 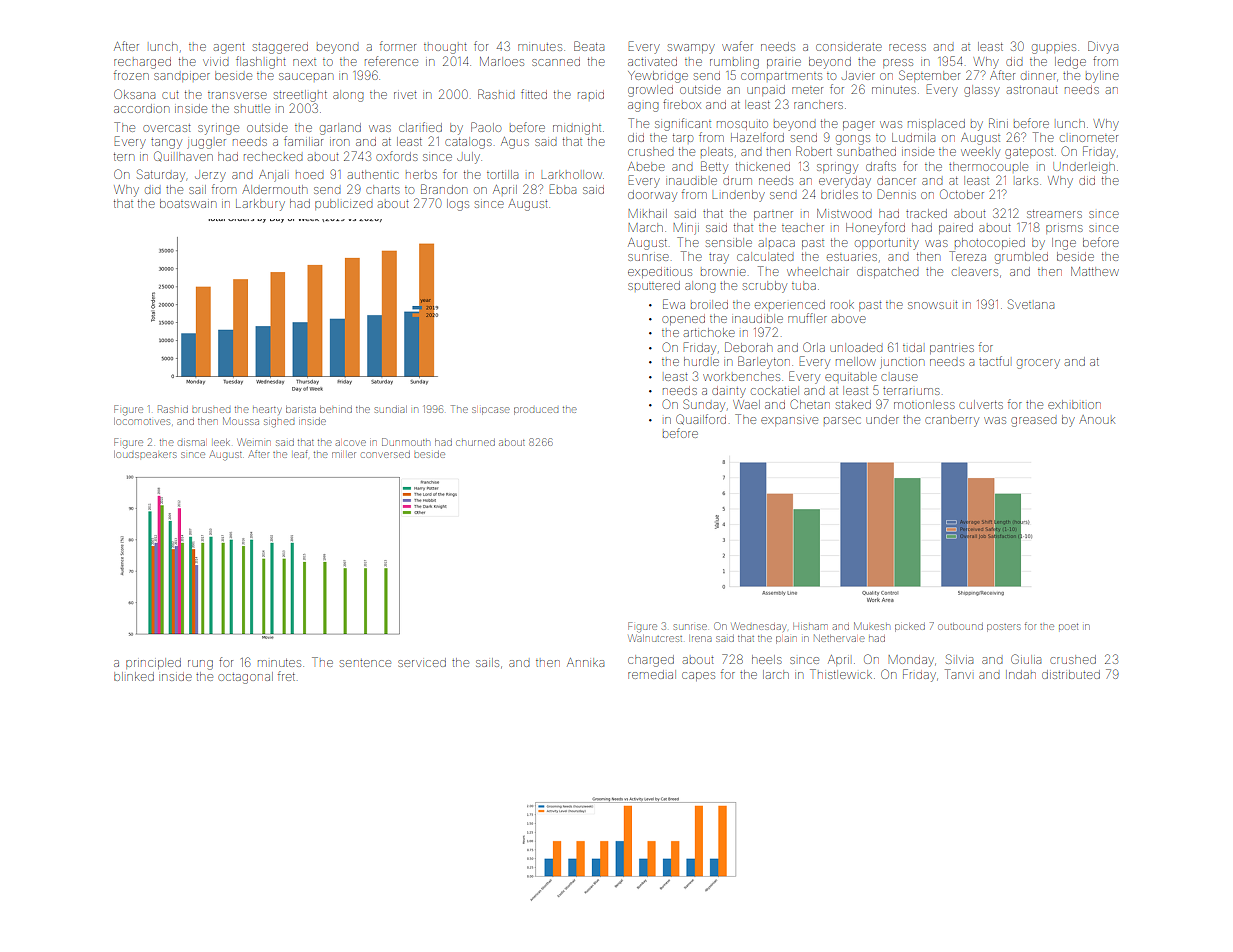 What do you see at coordinates (365, 663) in the screenshot?
I see `sentence` at bounding box center [365, 663].
